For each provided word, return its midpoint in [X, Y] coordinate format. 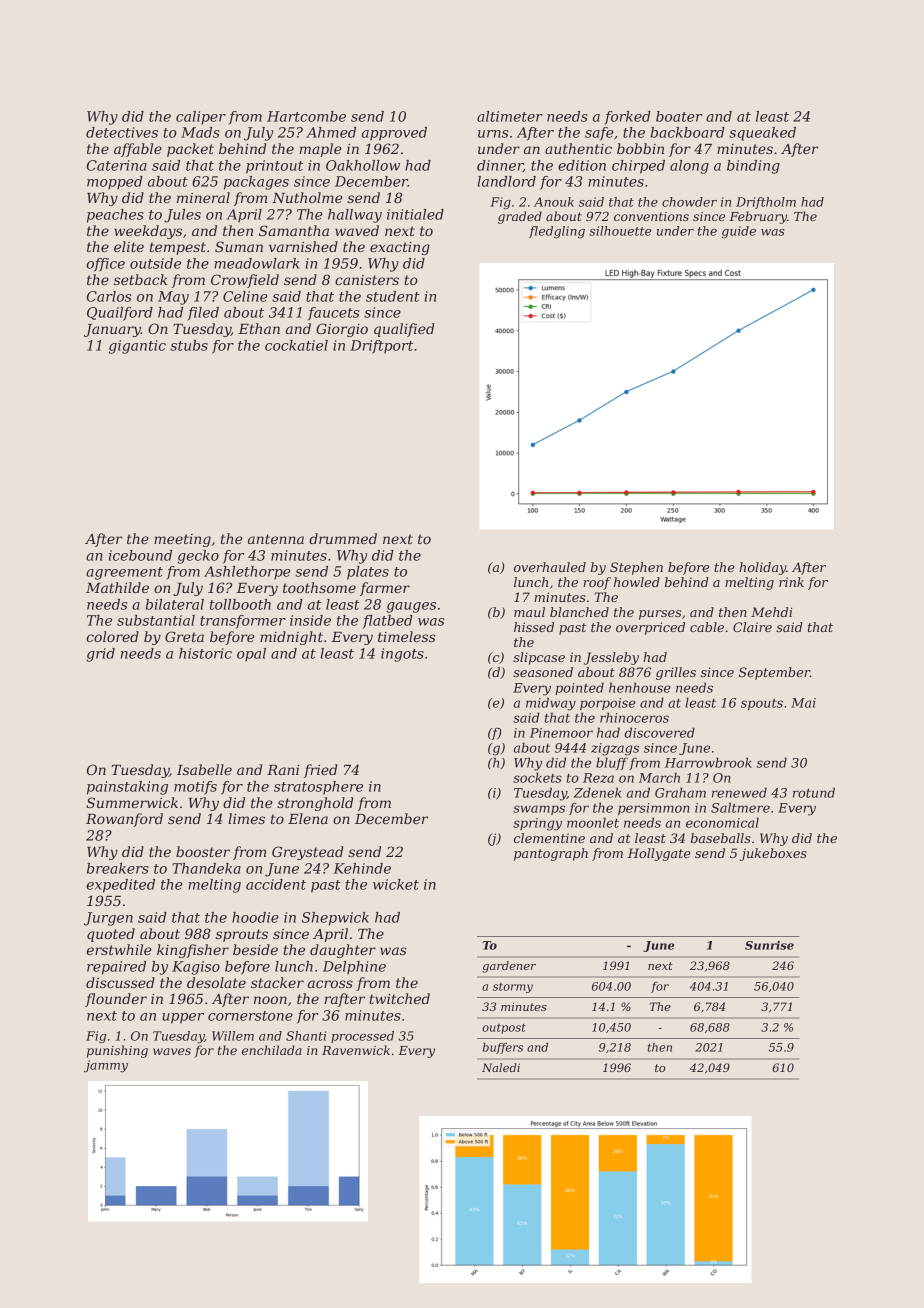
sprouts [242, 935]
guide [739, 232]
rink [791, 582]
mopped [115, 183]
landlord [507, 181]
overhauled [550, 567]
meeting [182, 540]
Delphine [354, 968]
